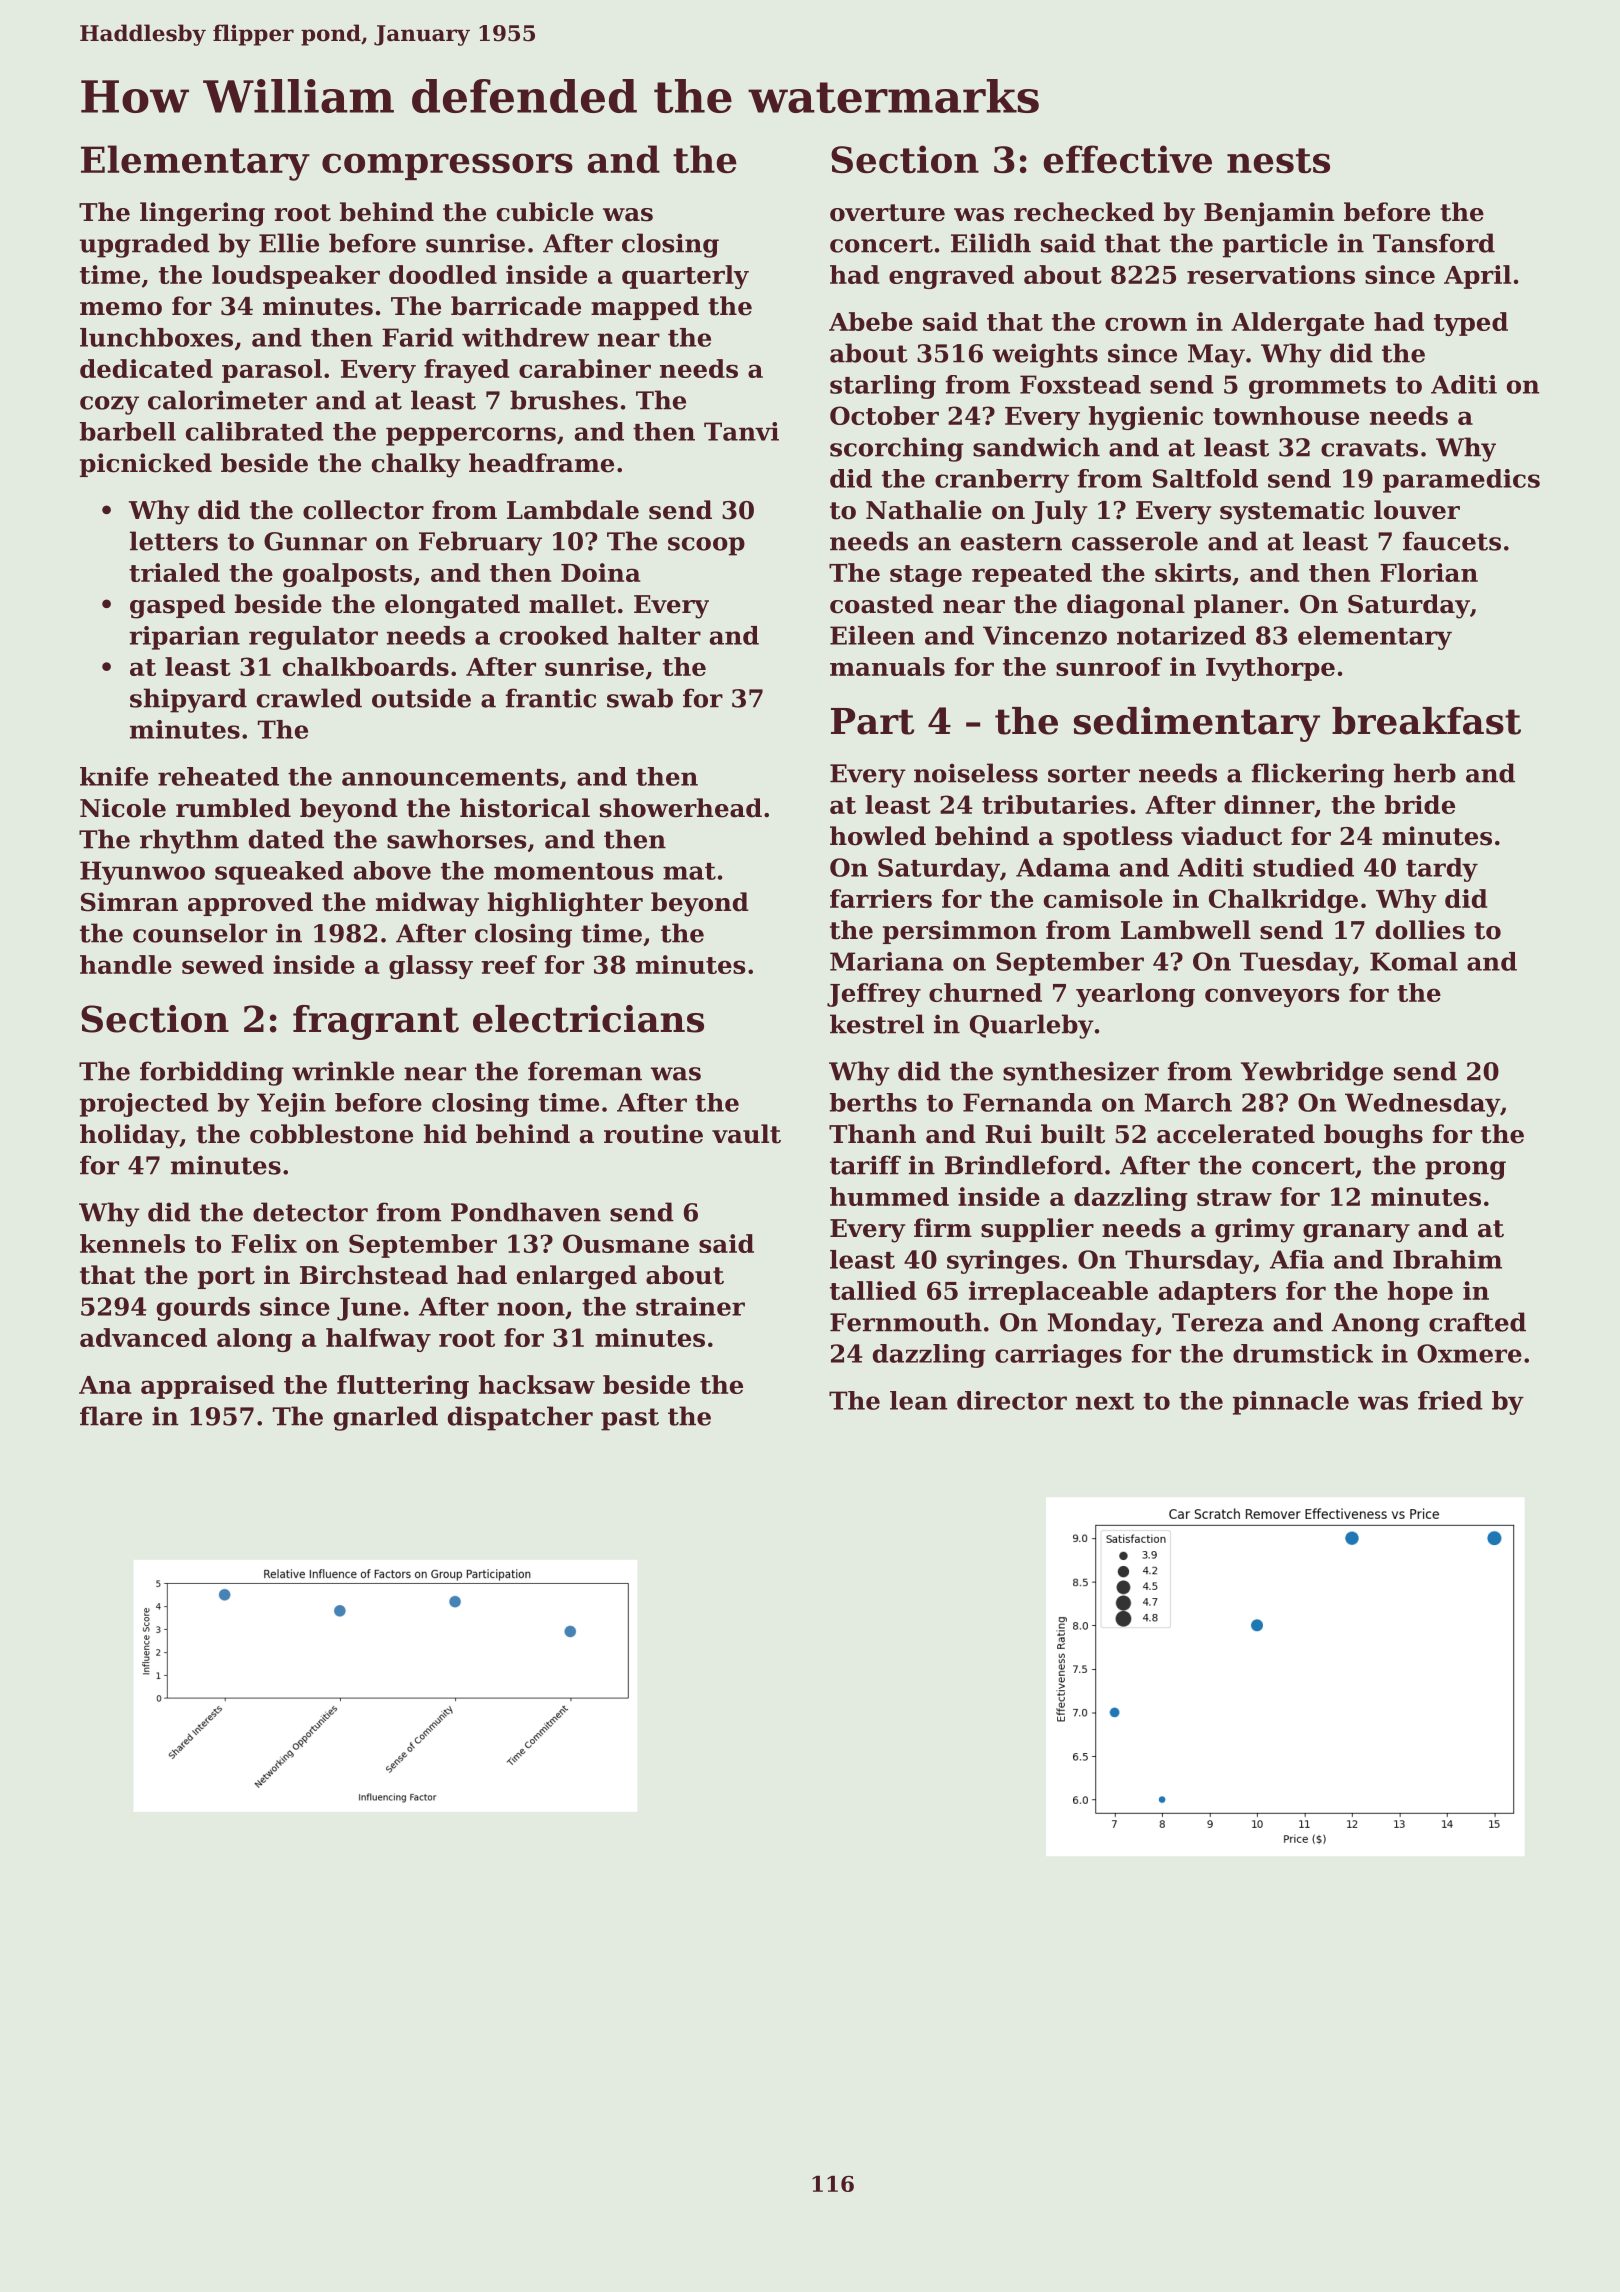  I want to click on crooked, so click(554, 635).
